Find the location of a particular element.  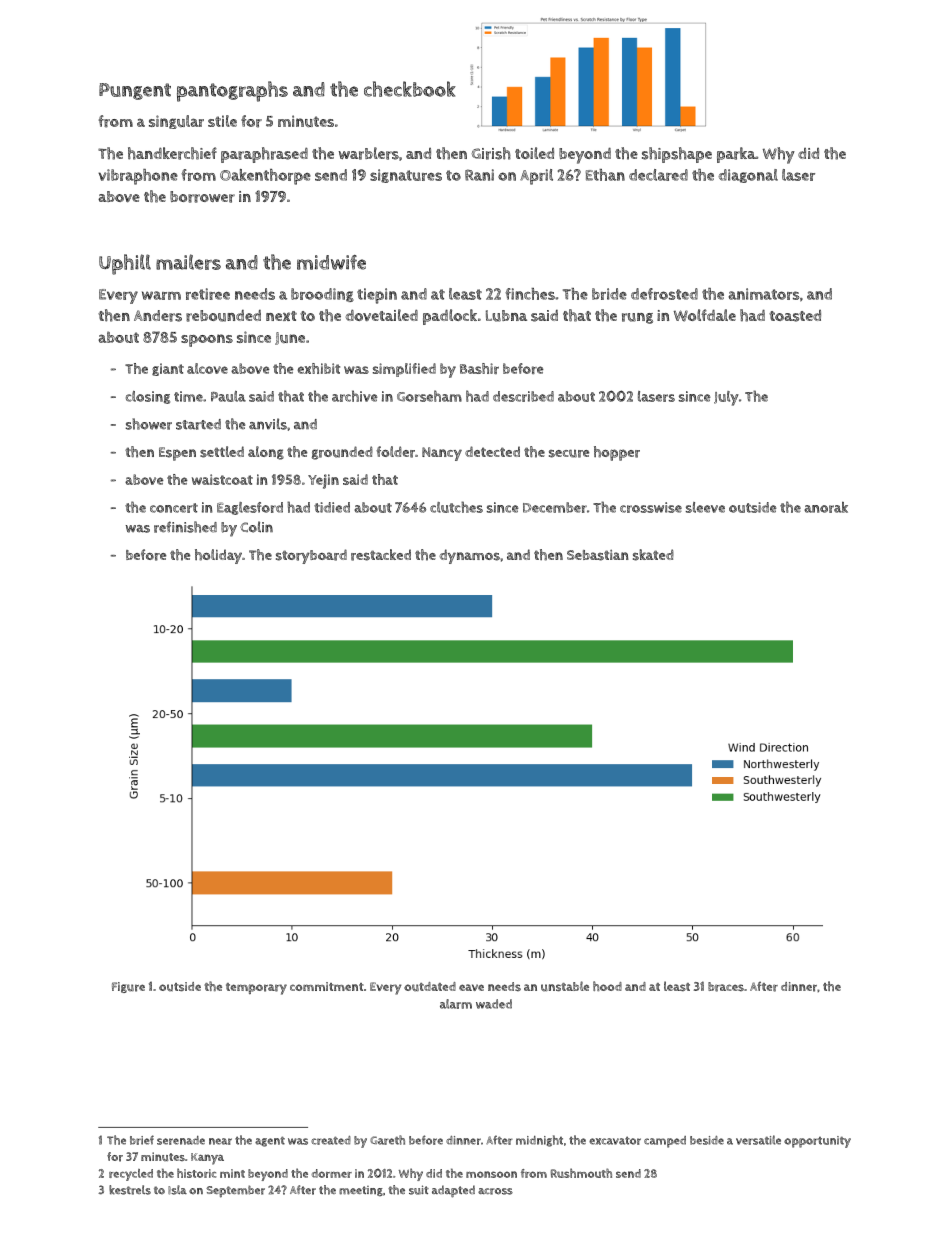

beside is located at coordinates (707, 1140).
